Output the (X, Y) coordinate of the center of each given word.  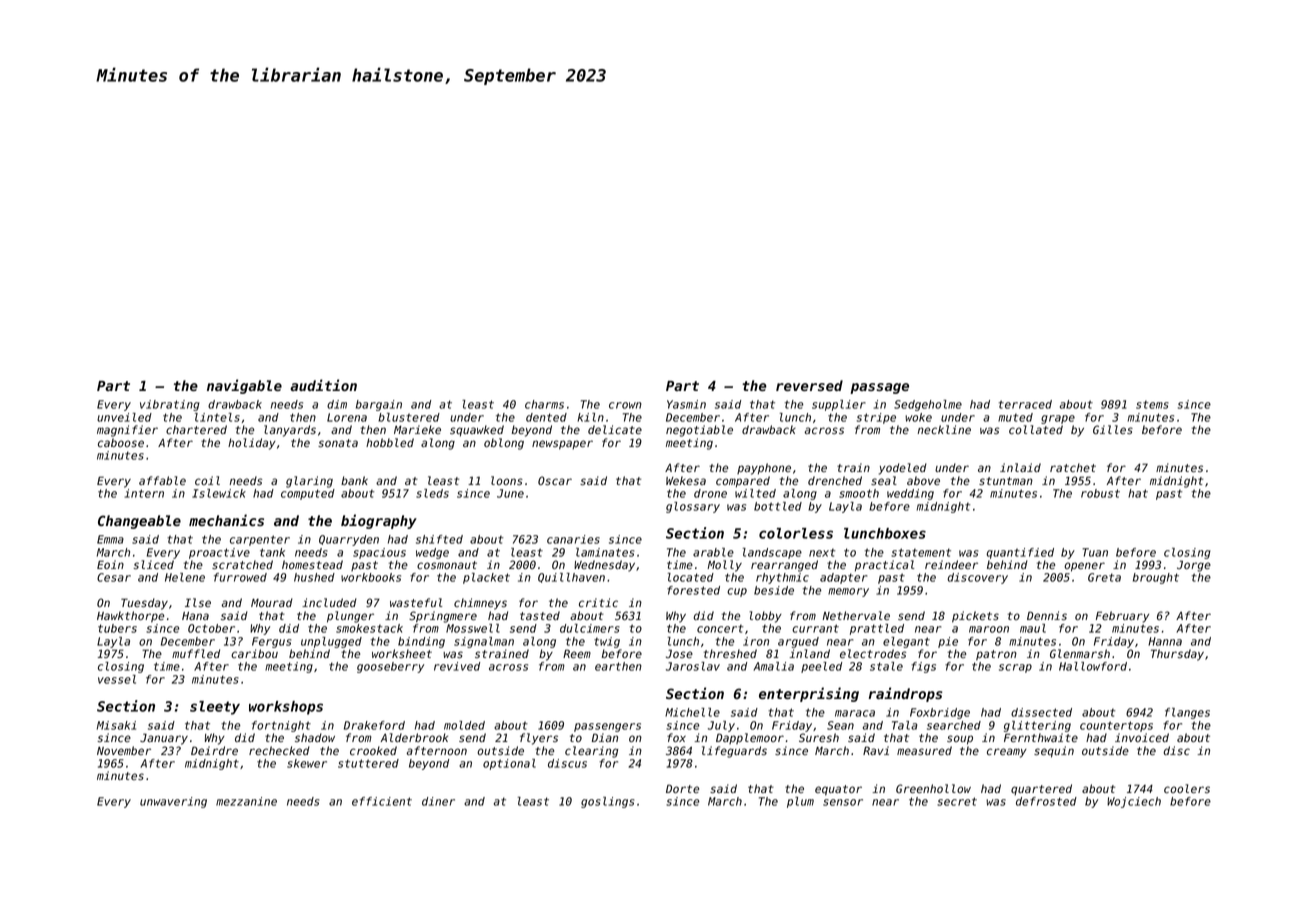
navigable (244, 386)
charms (544, 404)
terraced (1025, 404)
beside (774, 590)
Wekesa (686, 480)
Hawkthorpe (130, 617)
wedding (910, 494)
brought (1156, 578)
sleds (432, 493)
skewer (307, 763)
